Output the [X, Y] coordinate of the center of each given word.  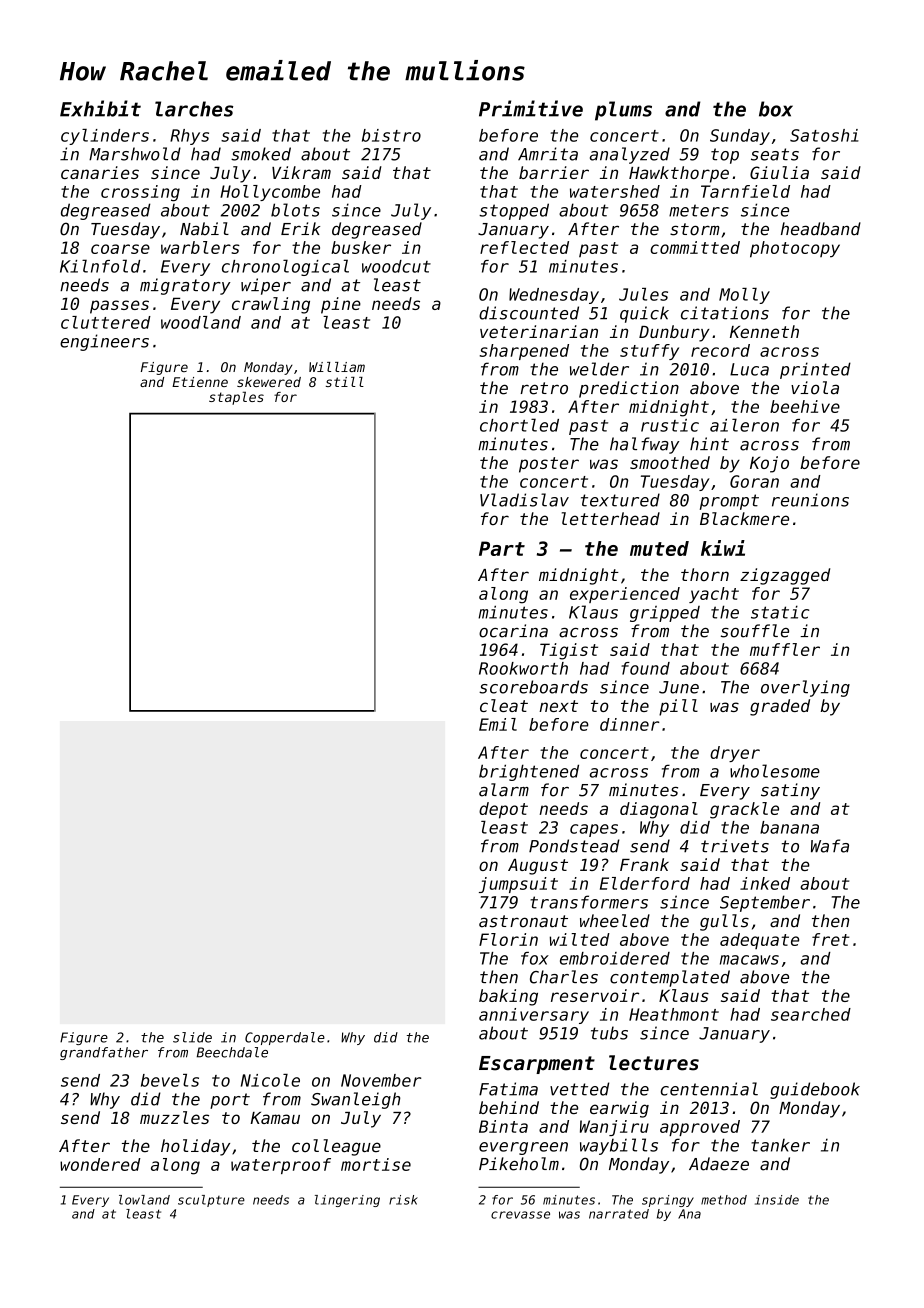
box [776, 109]
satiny [790, 791]
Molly [744, 296]
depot [503, 810]
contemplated [670, 978]
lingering [347, 1201]
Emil [498, 724]
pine [341, 305]
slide [192, 1037]
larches [194, 109]
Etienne [200, 382]
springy [668, 1201]
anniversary [534, 1016]
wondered [100, 1164]
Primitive [531, 108]
